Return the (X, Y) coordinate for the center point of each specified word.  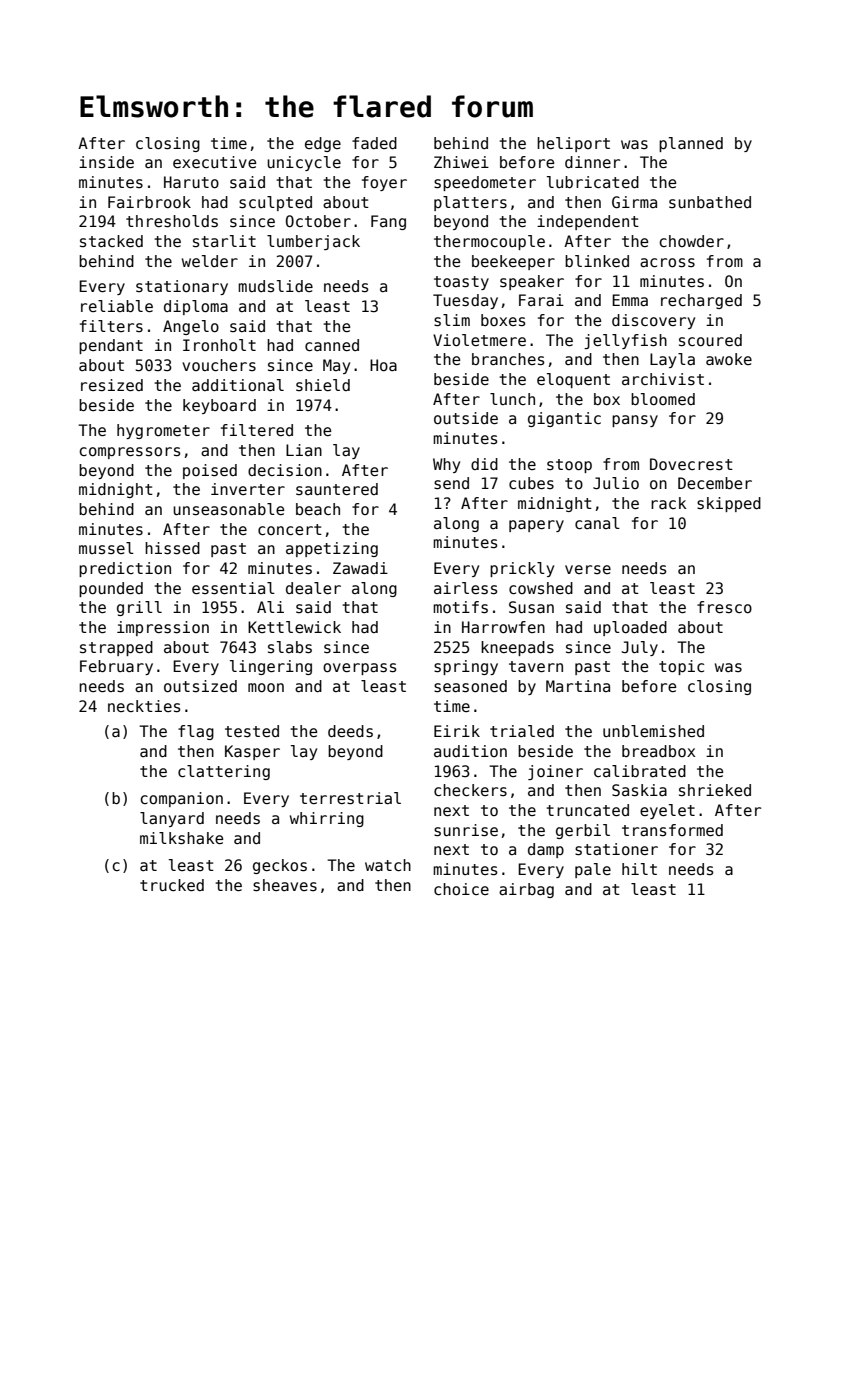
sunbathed (710, 202)
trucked (172, 885)
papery (536, 526)
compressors (130, 453)
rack (668, 503)
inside (106, 162)
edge (323, 144)
